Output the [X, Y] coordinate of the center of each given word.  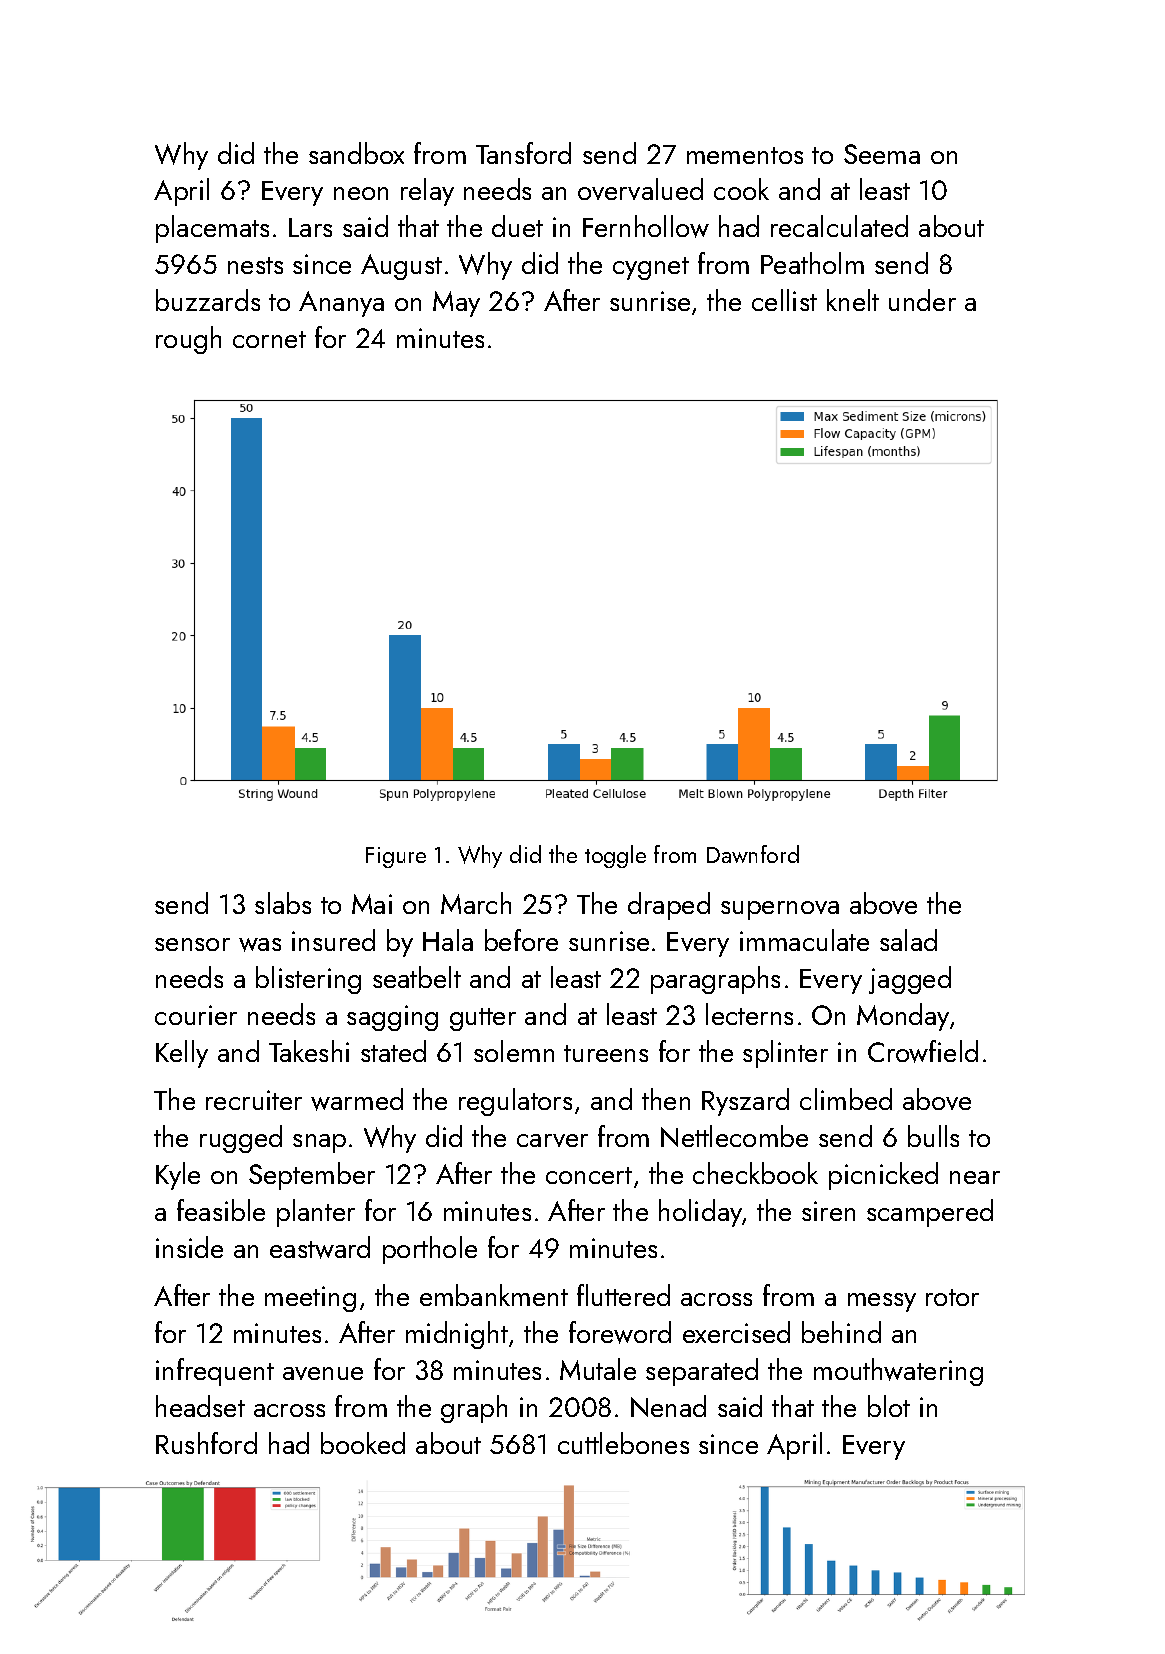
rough [188, 340]
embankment [494, 1295]
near [975, 1177]
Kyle [178, 1176]
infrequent [215, 1372]
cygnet [651, 268]
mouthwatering [898, 1372]
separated [702, 1372]
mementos [745, 155]
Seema [882, 154]
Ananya [341, 304]
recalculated [839, 226]
